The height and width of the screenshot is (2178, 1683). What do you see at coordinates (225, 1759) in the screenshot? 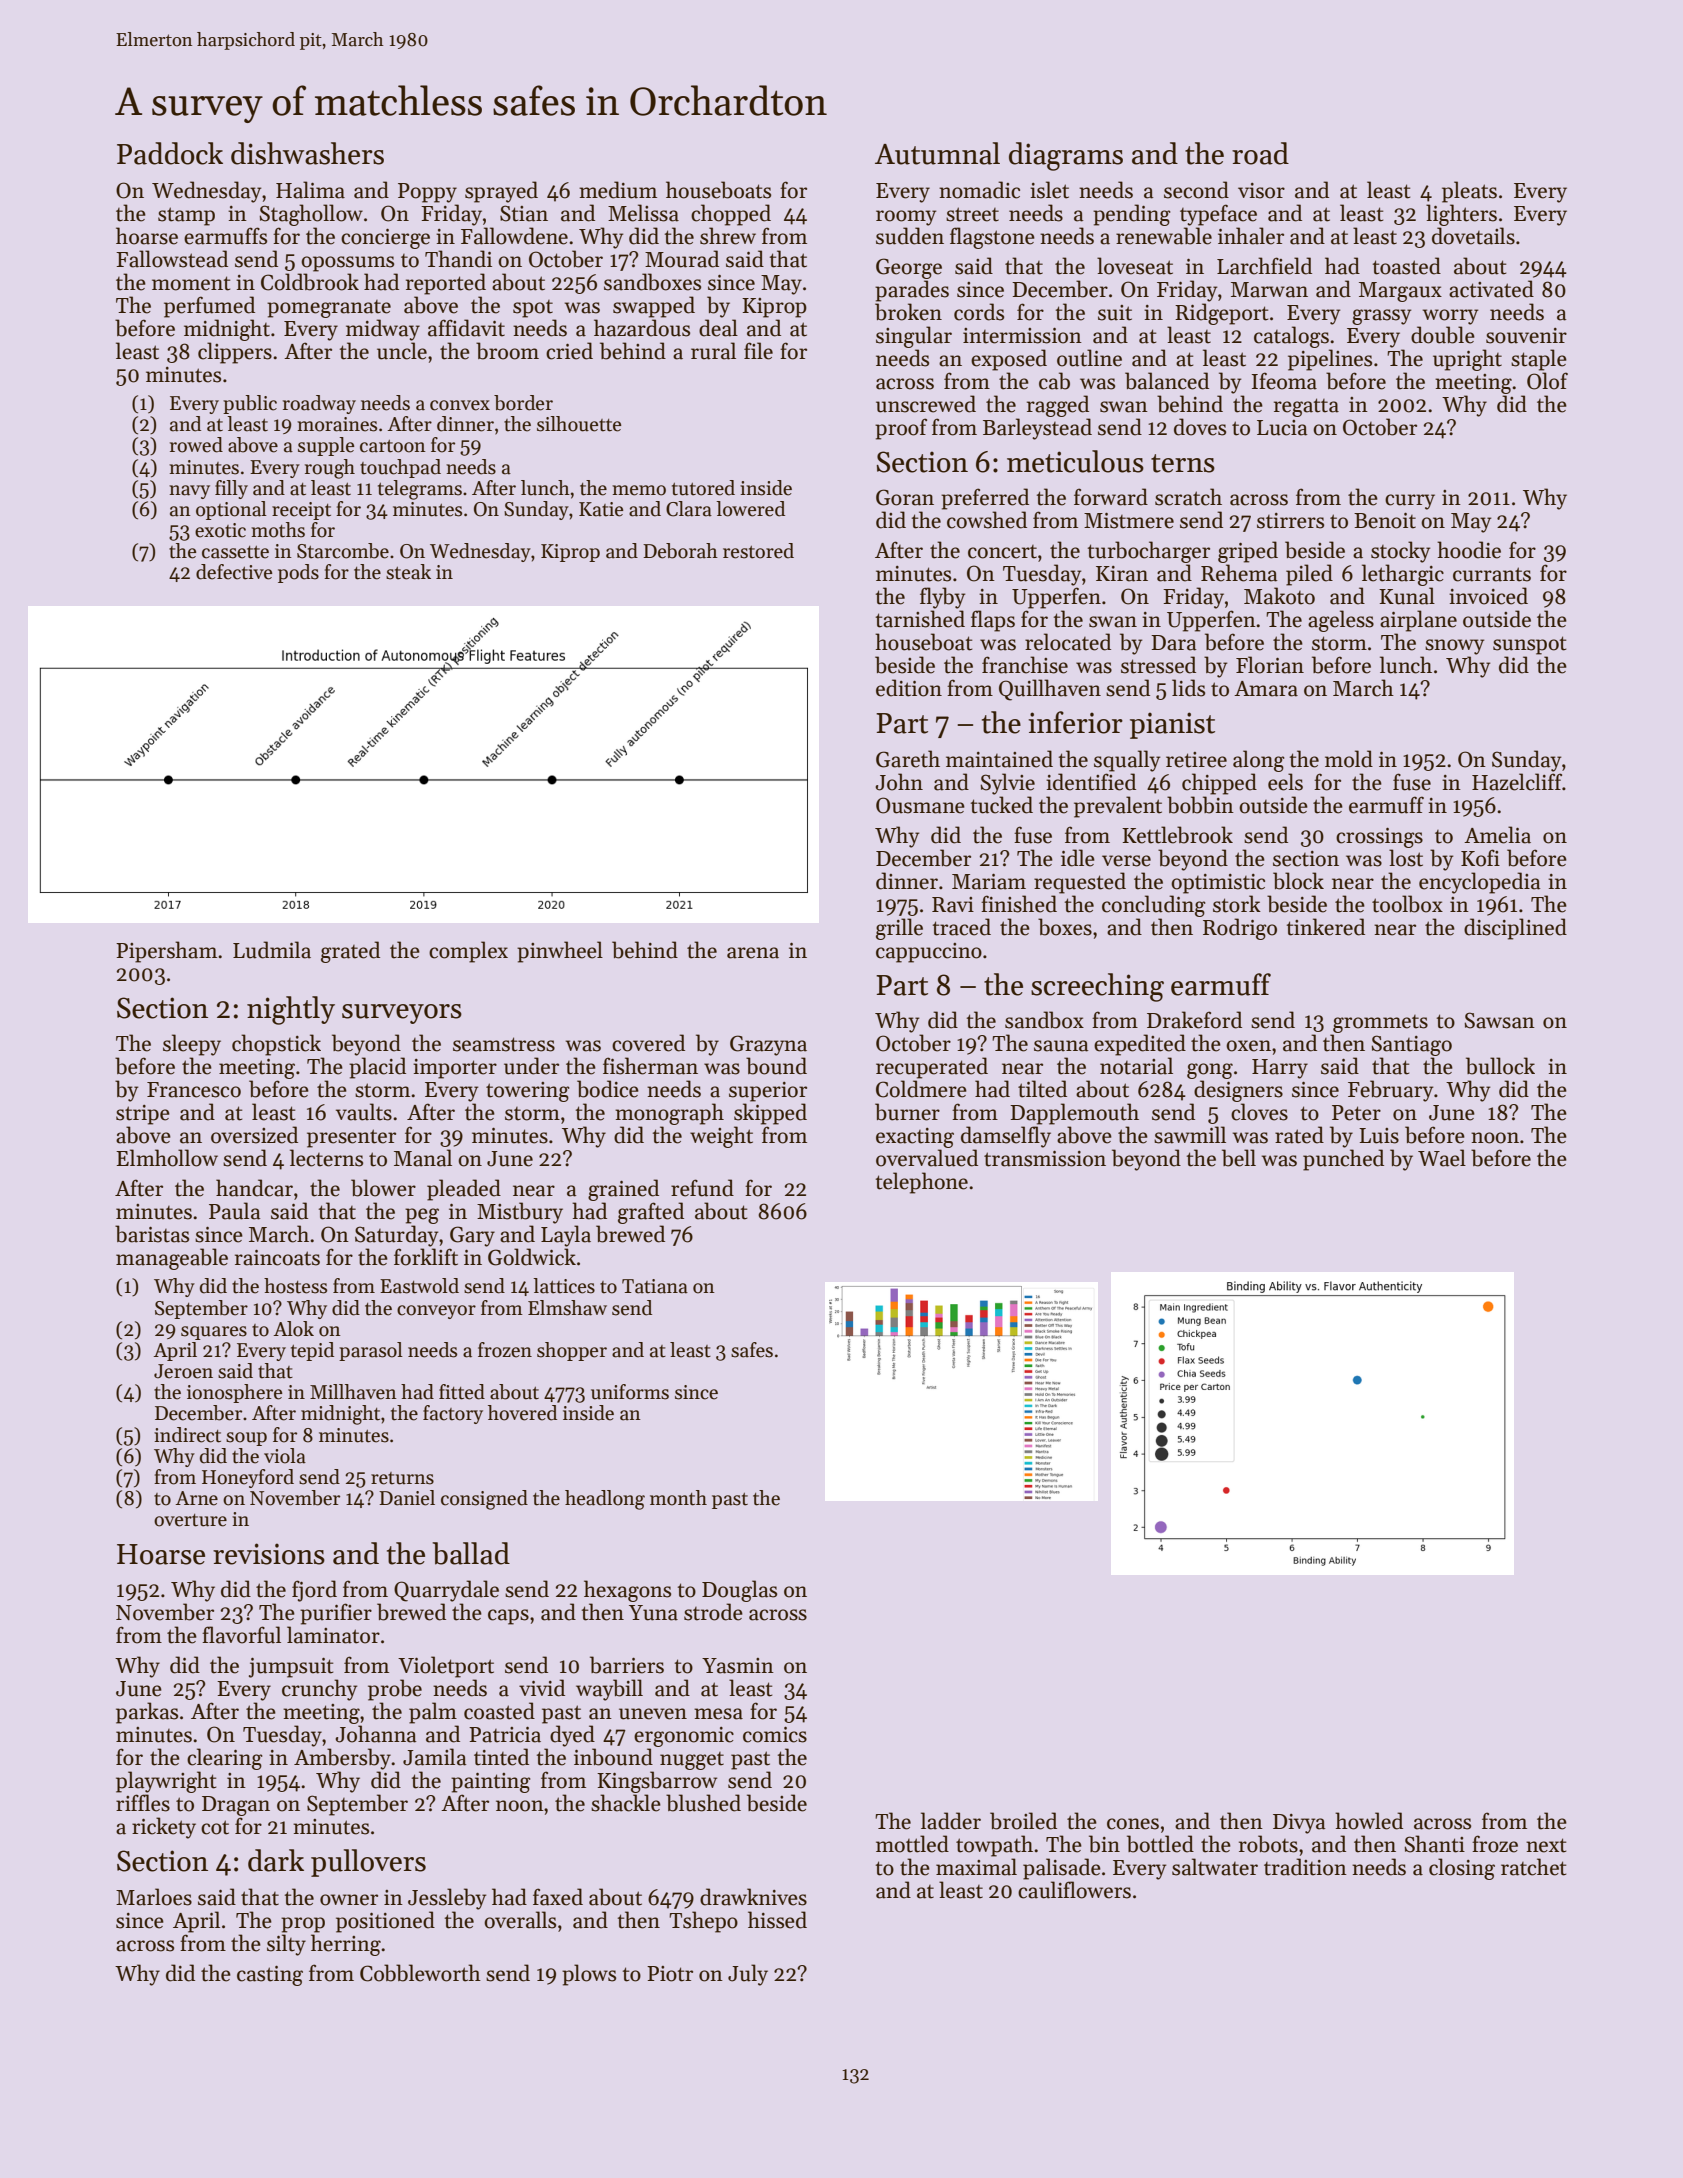
I see `clearing` at bounding box center [225, 1759].
